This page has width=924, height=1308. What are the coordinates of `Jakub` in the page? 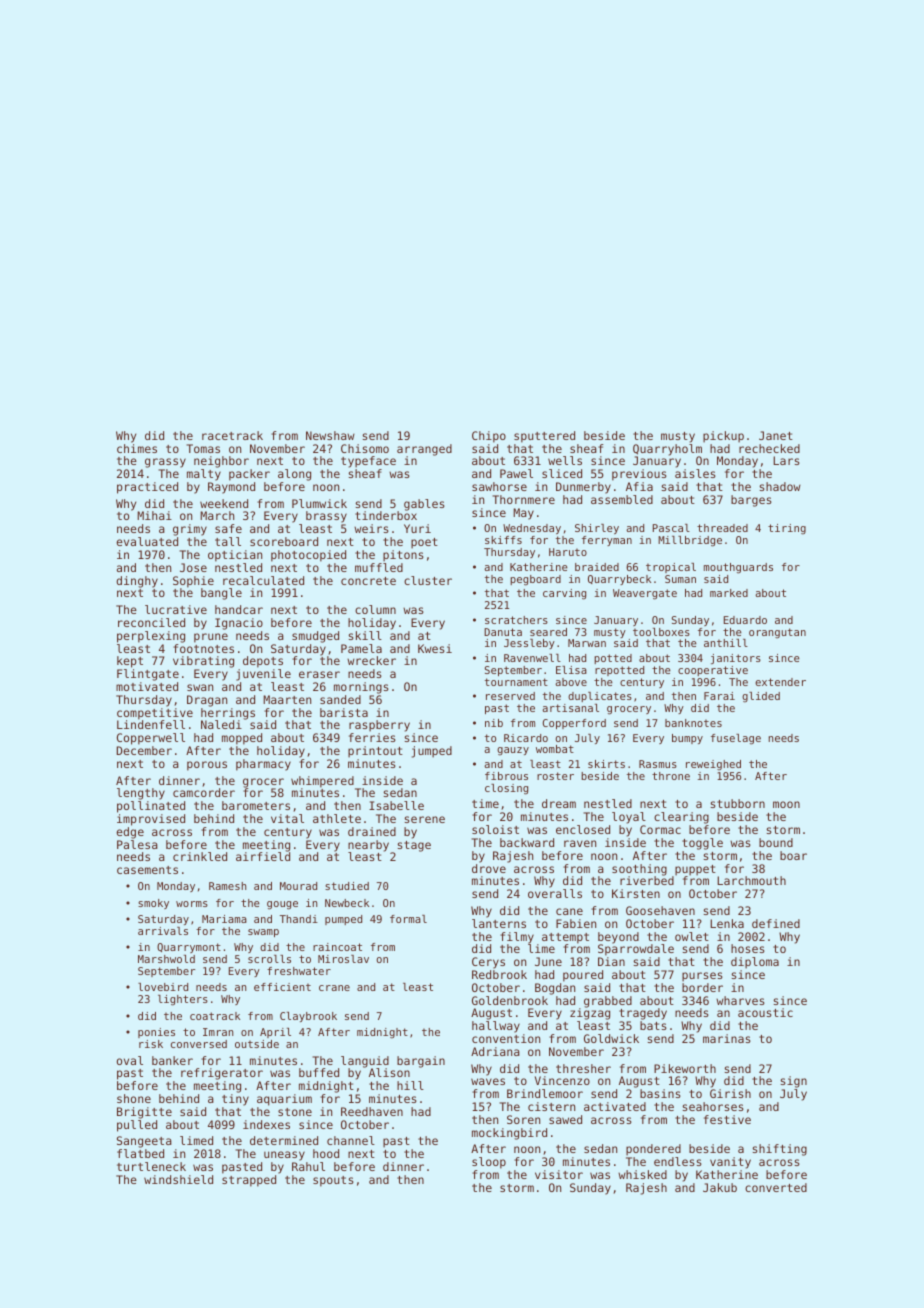 It's located at (720, 1187).
